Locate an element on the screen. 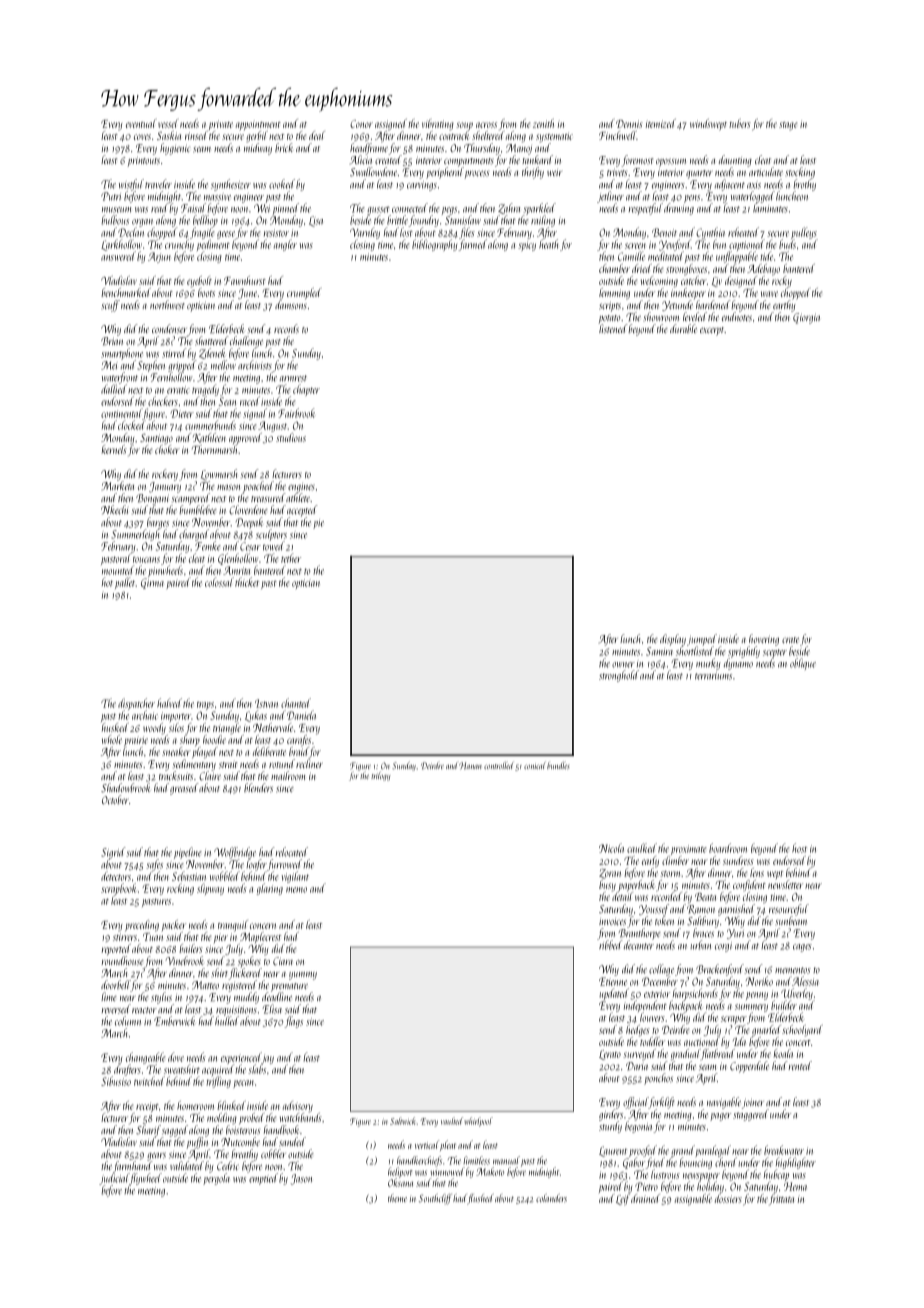 This screenshot has width=924, height=1308. pinned is located at coordinates (286, 209).
